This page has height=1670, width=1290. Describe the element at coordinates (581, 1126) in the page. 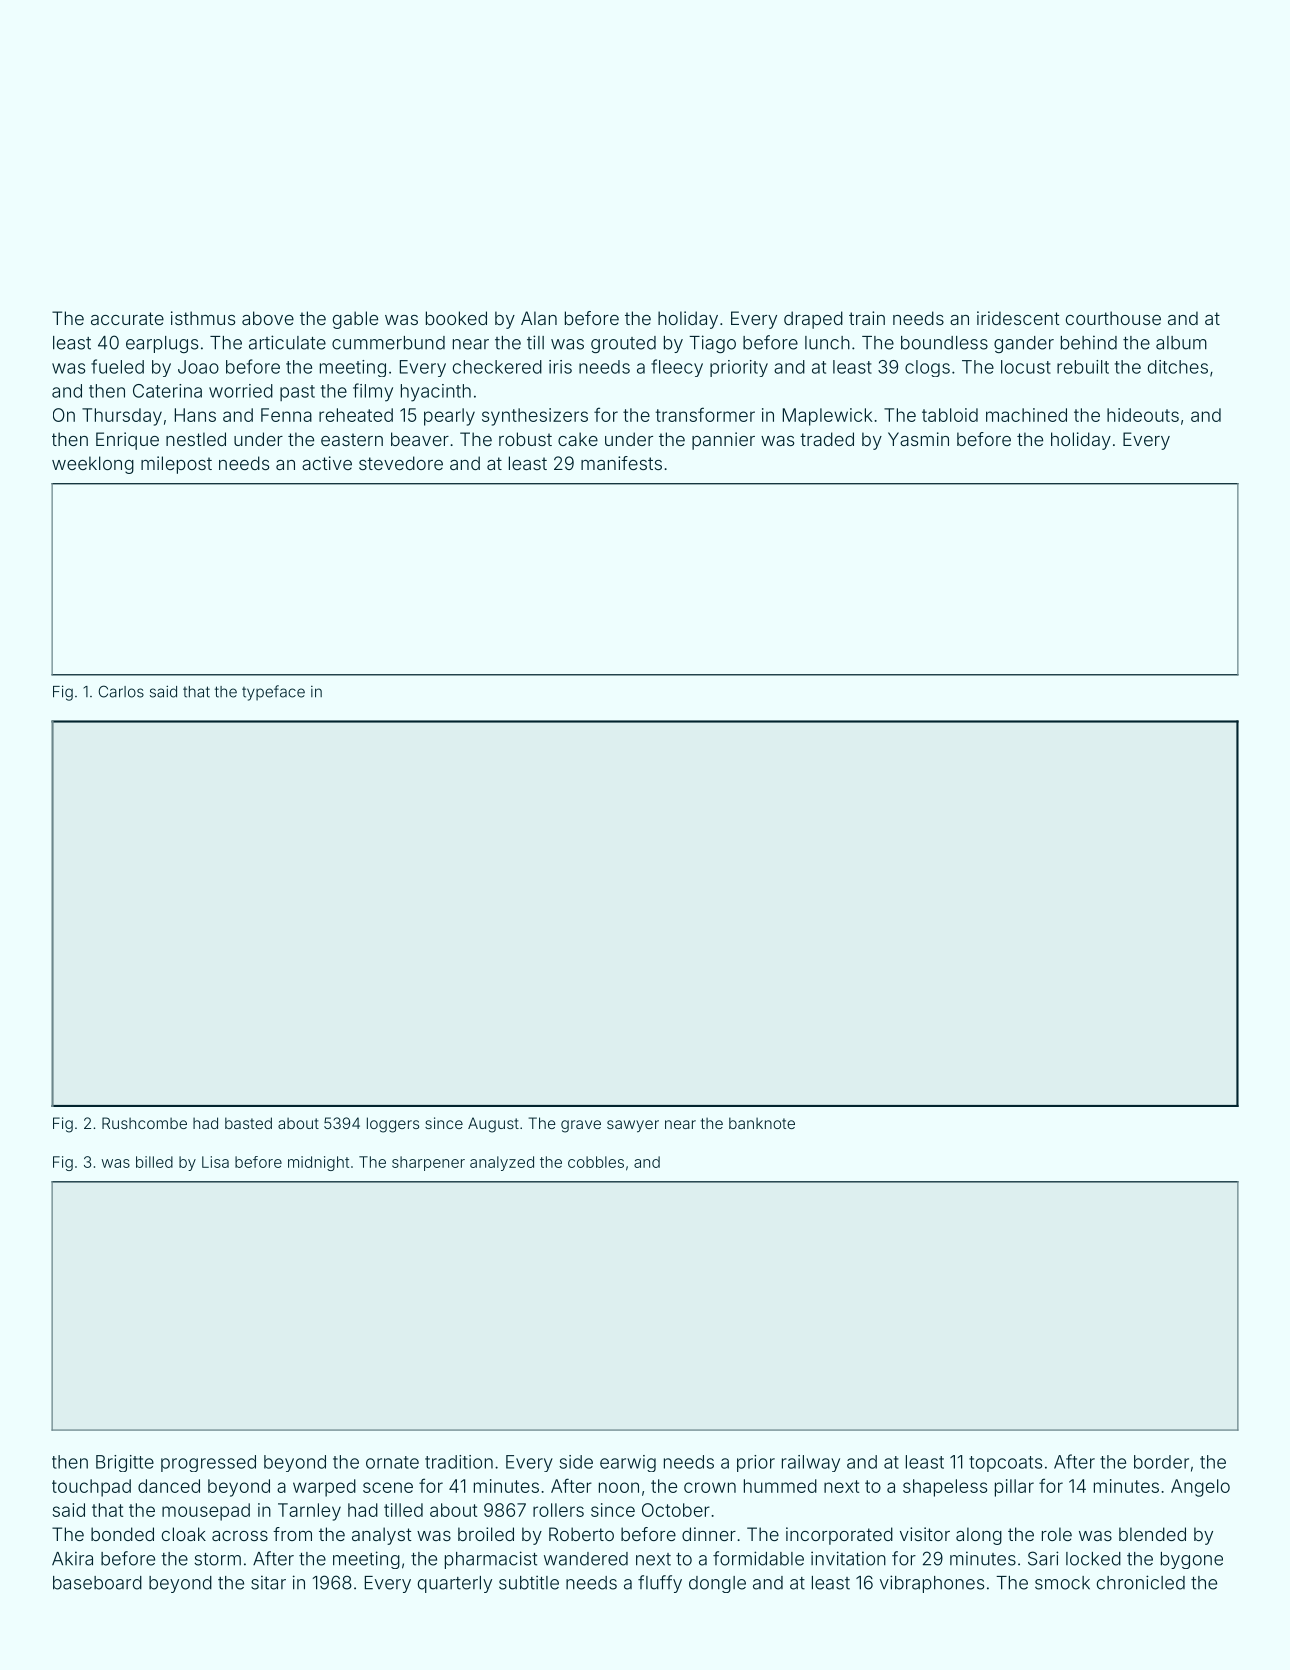

I see `grave` at that location.
